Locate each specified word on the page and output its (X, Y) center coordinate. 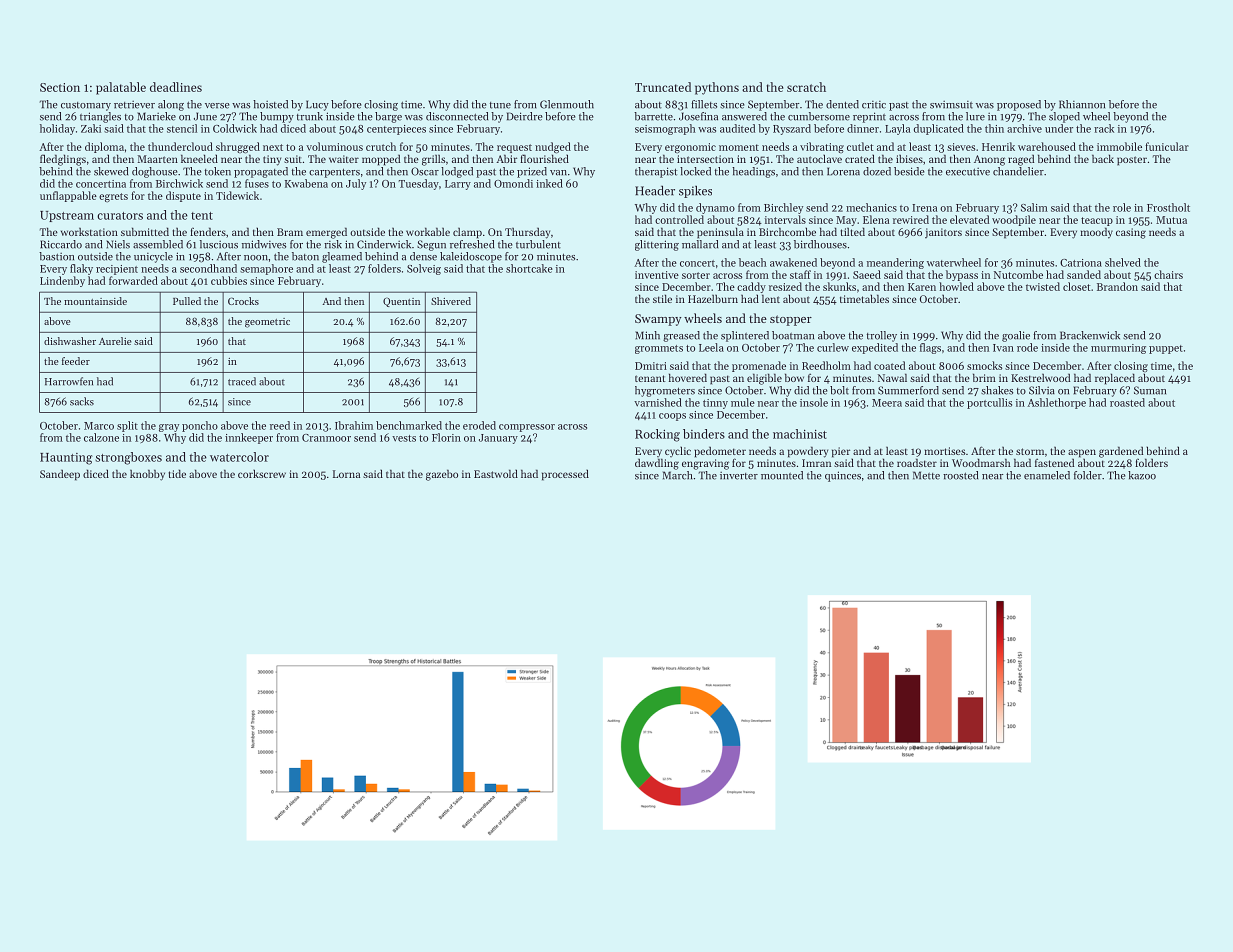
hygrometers (665, 391)
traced (242, 381)
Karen (922, 287)
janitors (943, 233)
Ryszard (792, 129)
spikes (695, 192)
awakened (793, 262)
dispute (183, 196)
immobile (1119, 146)
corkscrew (262, 474)
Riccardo (61, 244)
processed (565, 475)
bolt (839, 390)
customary (86, 106)
